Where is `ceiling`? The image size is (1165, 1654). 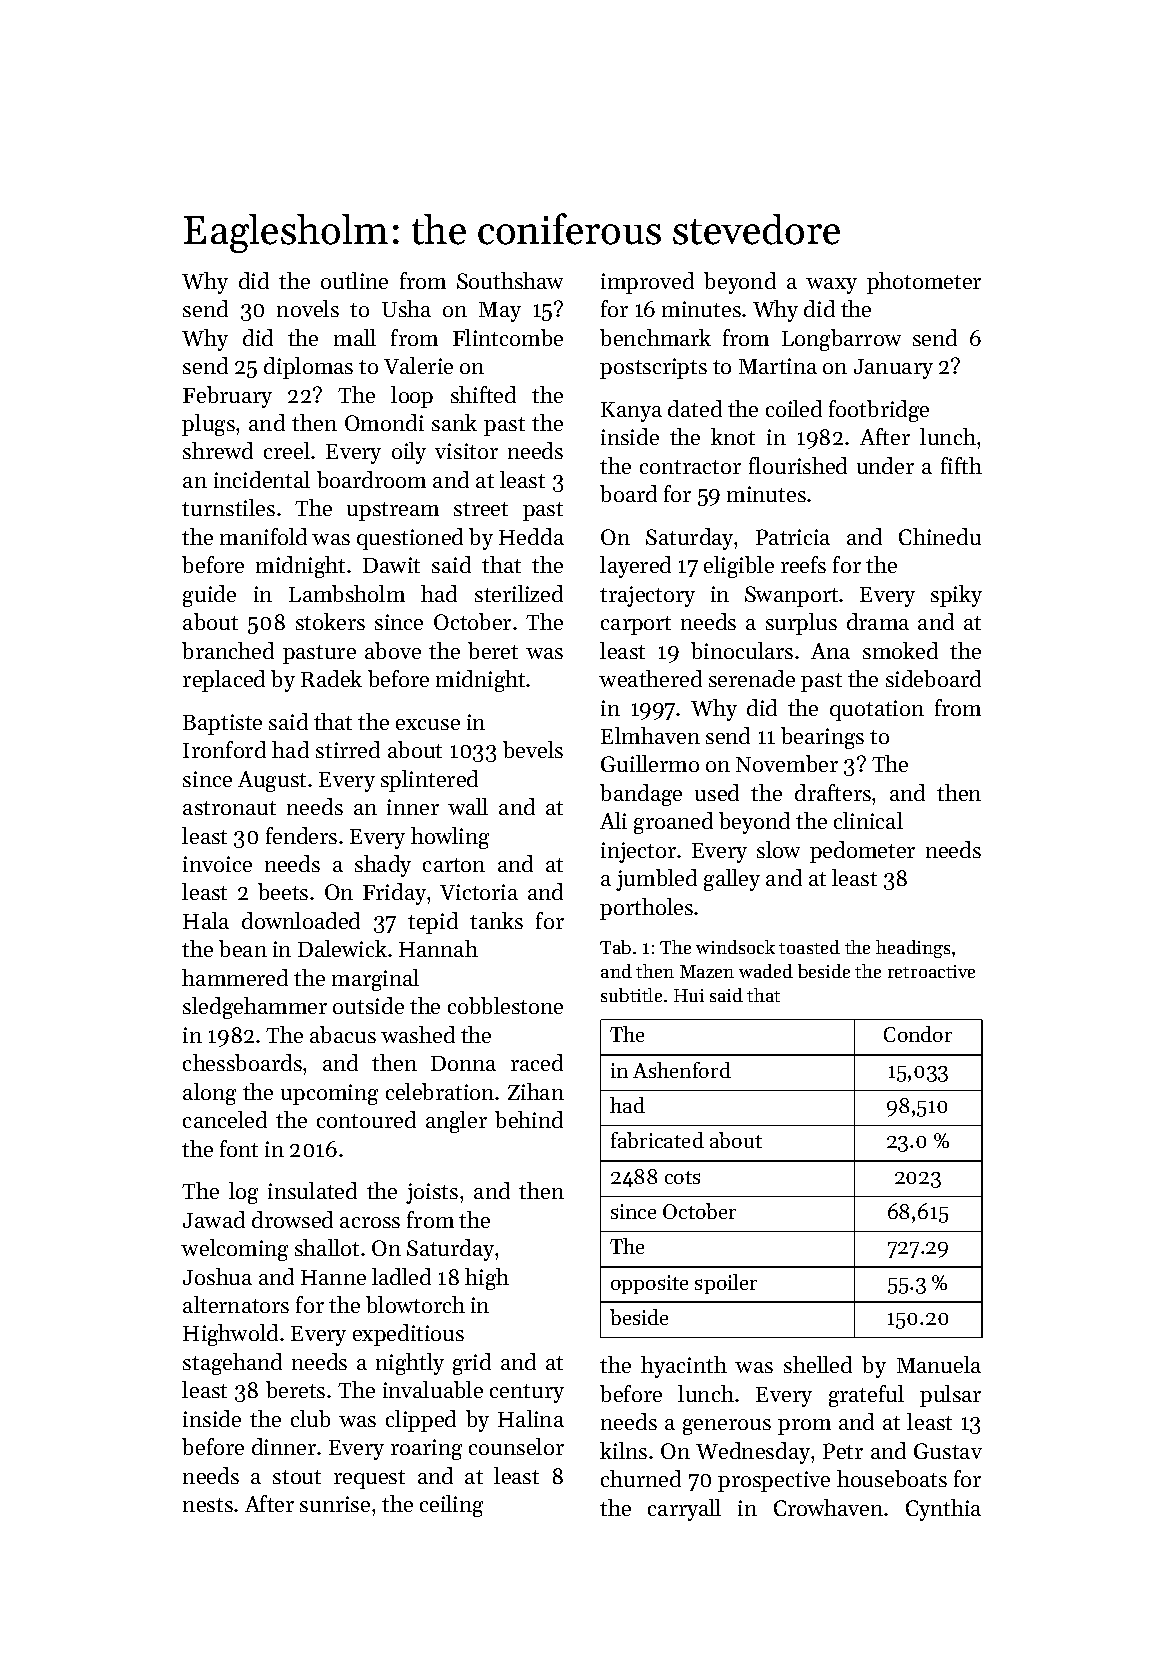
ceiling is located at coordinates (451, 1506).
